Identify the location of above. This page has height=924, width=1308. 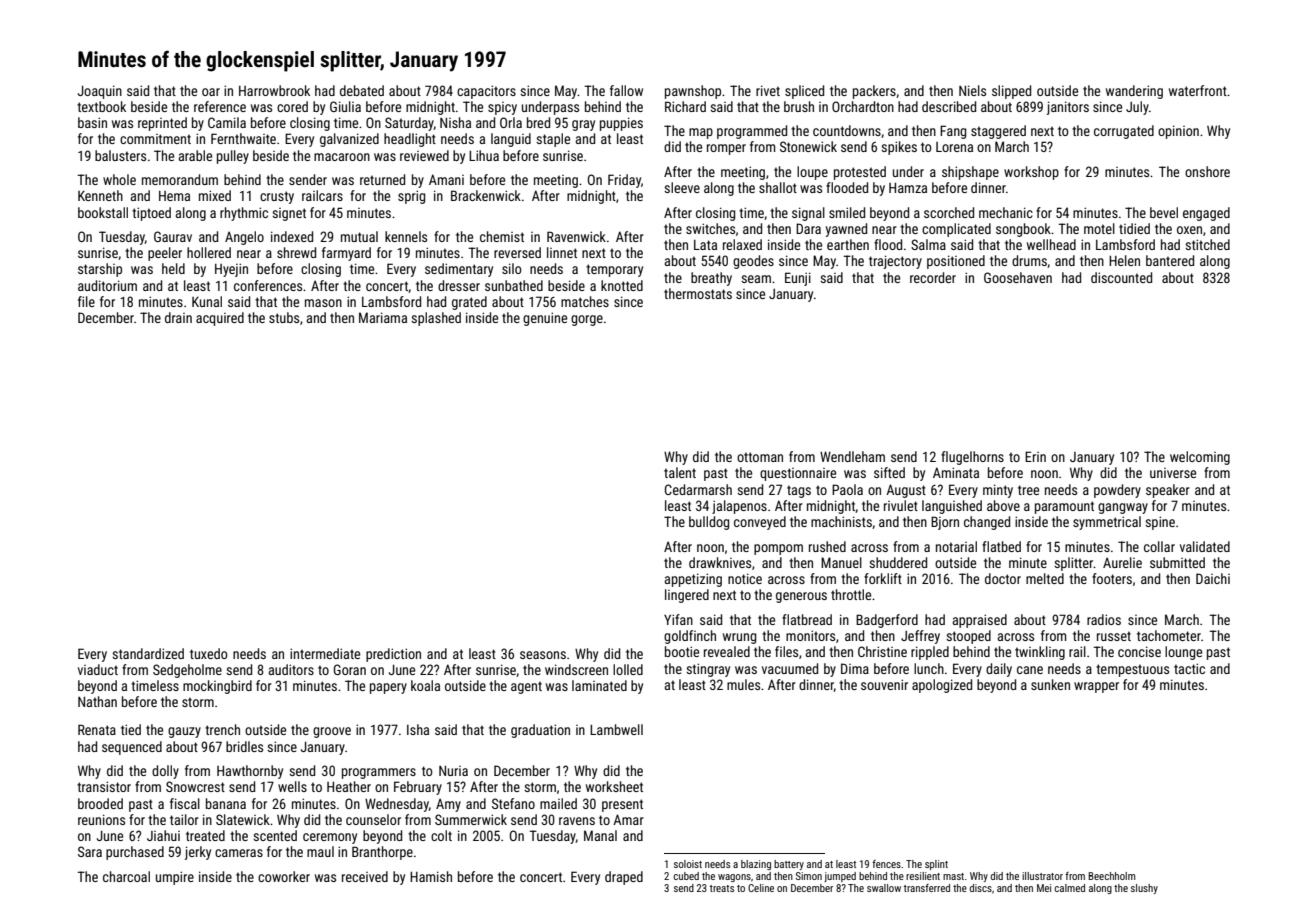
(1003, 505).
